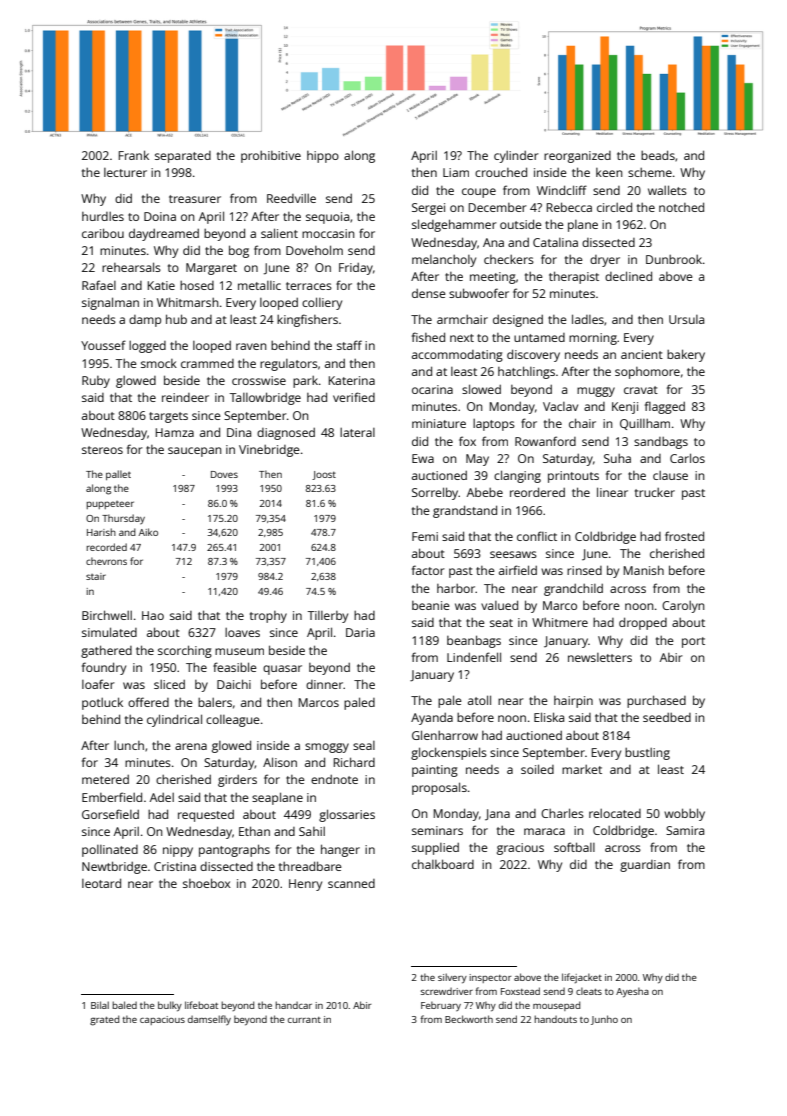 The width and height of the document is (787, 1116). I want to click on softball, so click(574, 847).
